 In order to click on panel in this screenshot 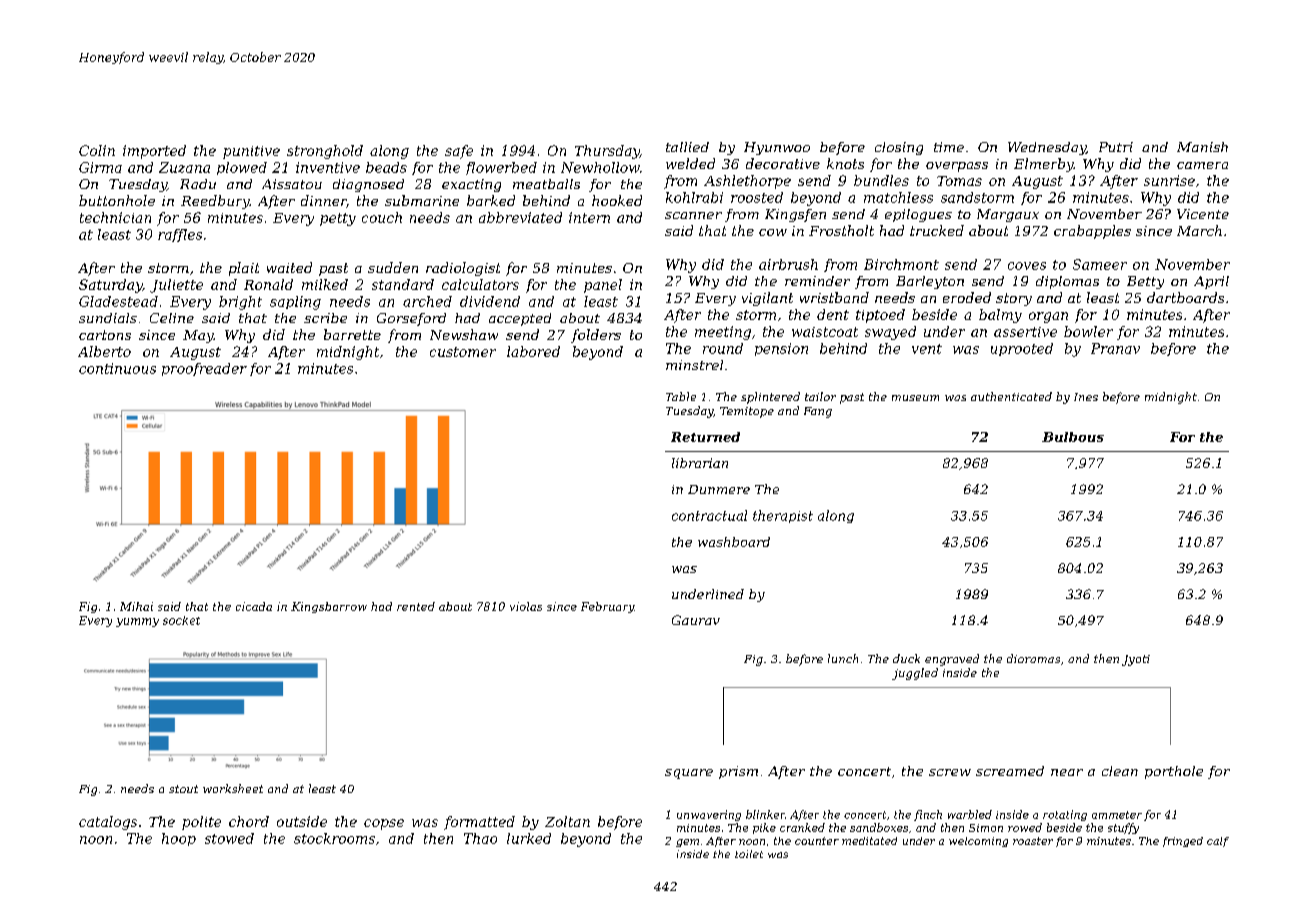, I will do `click(603, 286)`.
